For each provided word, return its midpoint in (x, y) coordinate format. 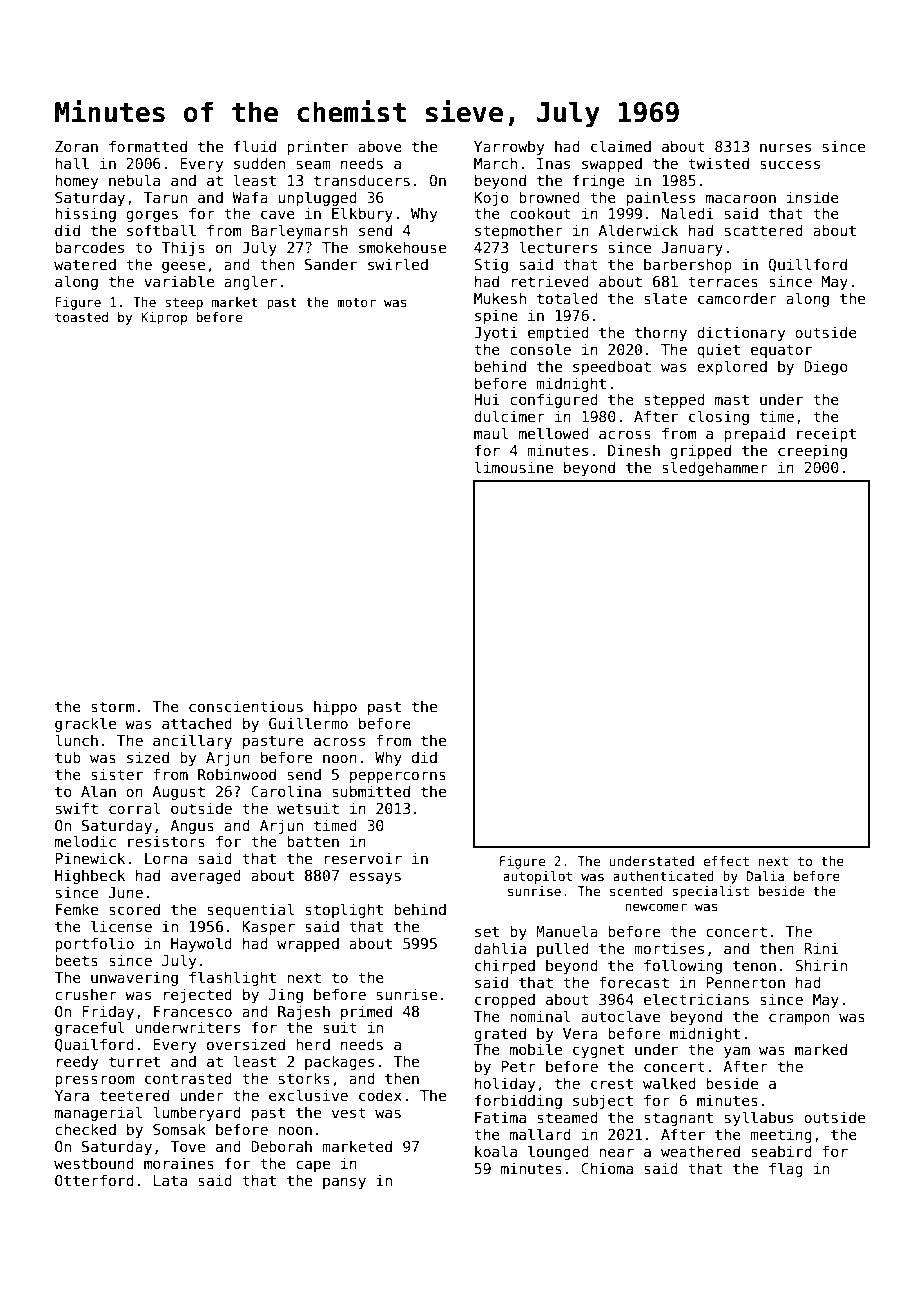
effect (726, 861)
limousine (514, 467)
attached (197, 723)
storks (304, 1078)
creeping (812, 451)
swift (77, 808)
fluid (255, 146)
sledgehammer (715, 468)
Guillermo (308, 723)
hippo (335, 707)
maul (491, 433)
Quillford (808, 265)
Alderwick (638, 230)
